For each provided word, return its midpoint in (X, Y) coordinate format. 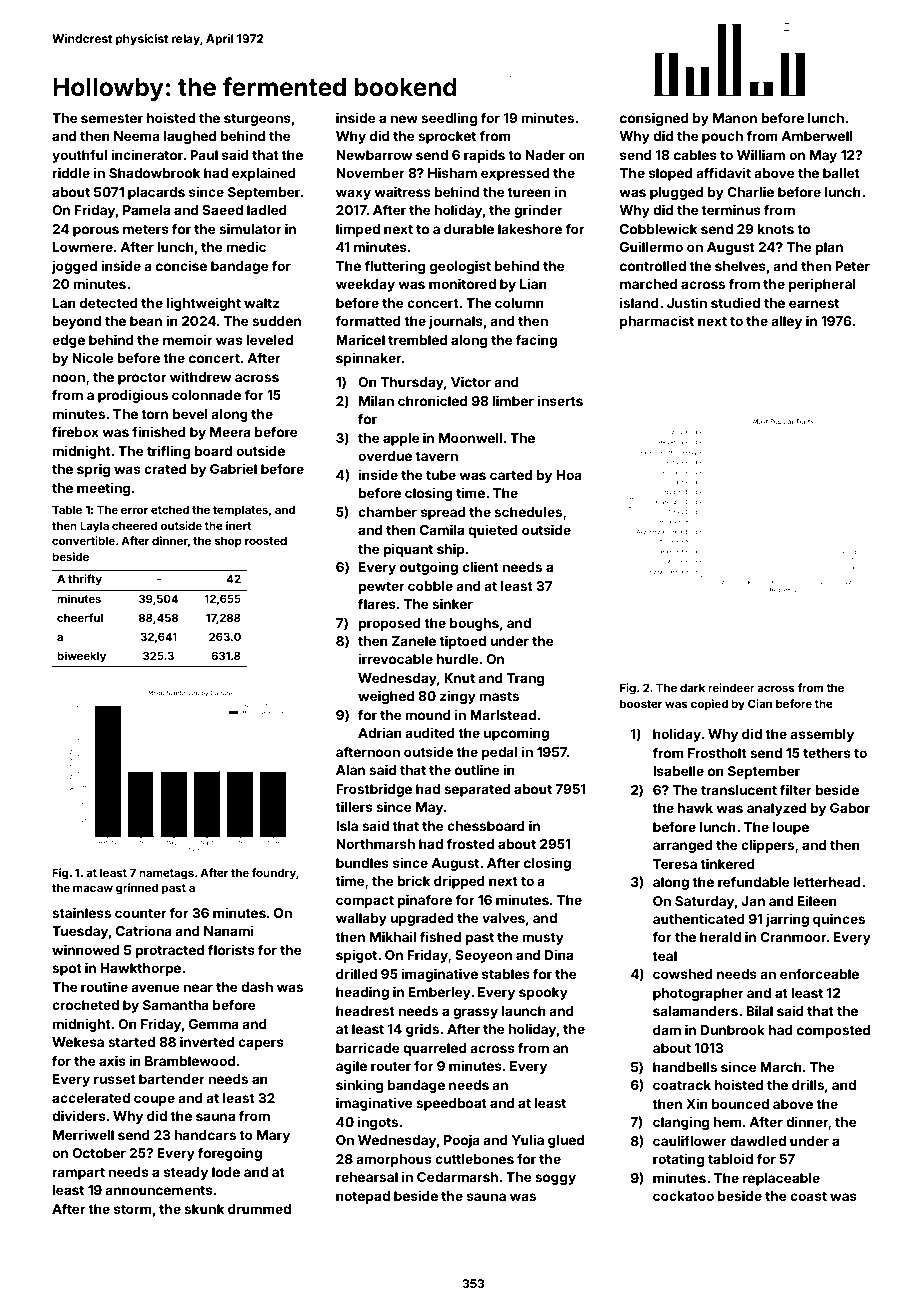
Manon (735, 118)
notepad (363, 1197)
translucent (739, 790)
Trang (525, 679)
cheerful (80, 617)
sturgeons (257, 120)
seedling (449, 119)
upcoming (516, 734)
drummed (259, 1209)
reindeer (731, 687)
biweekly (81, 657)
